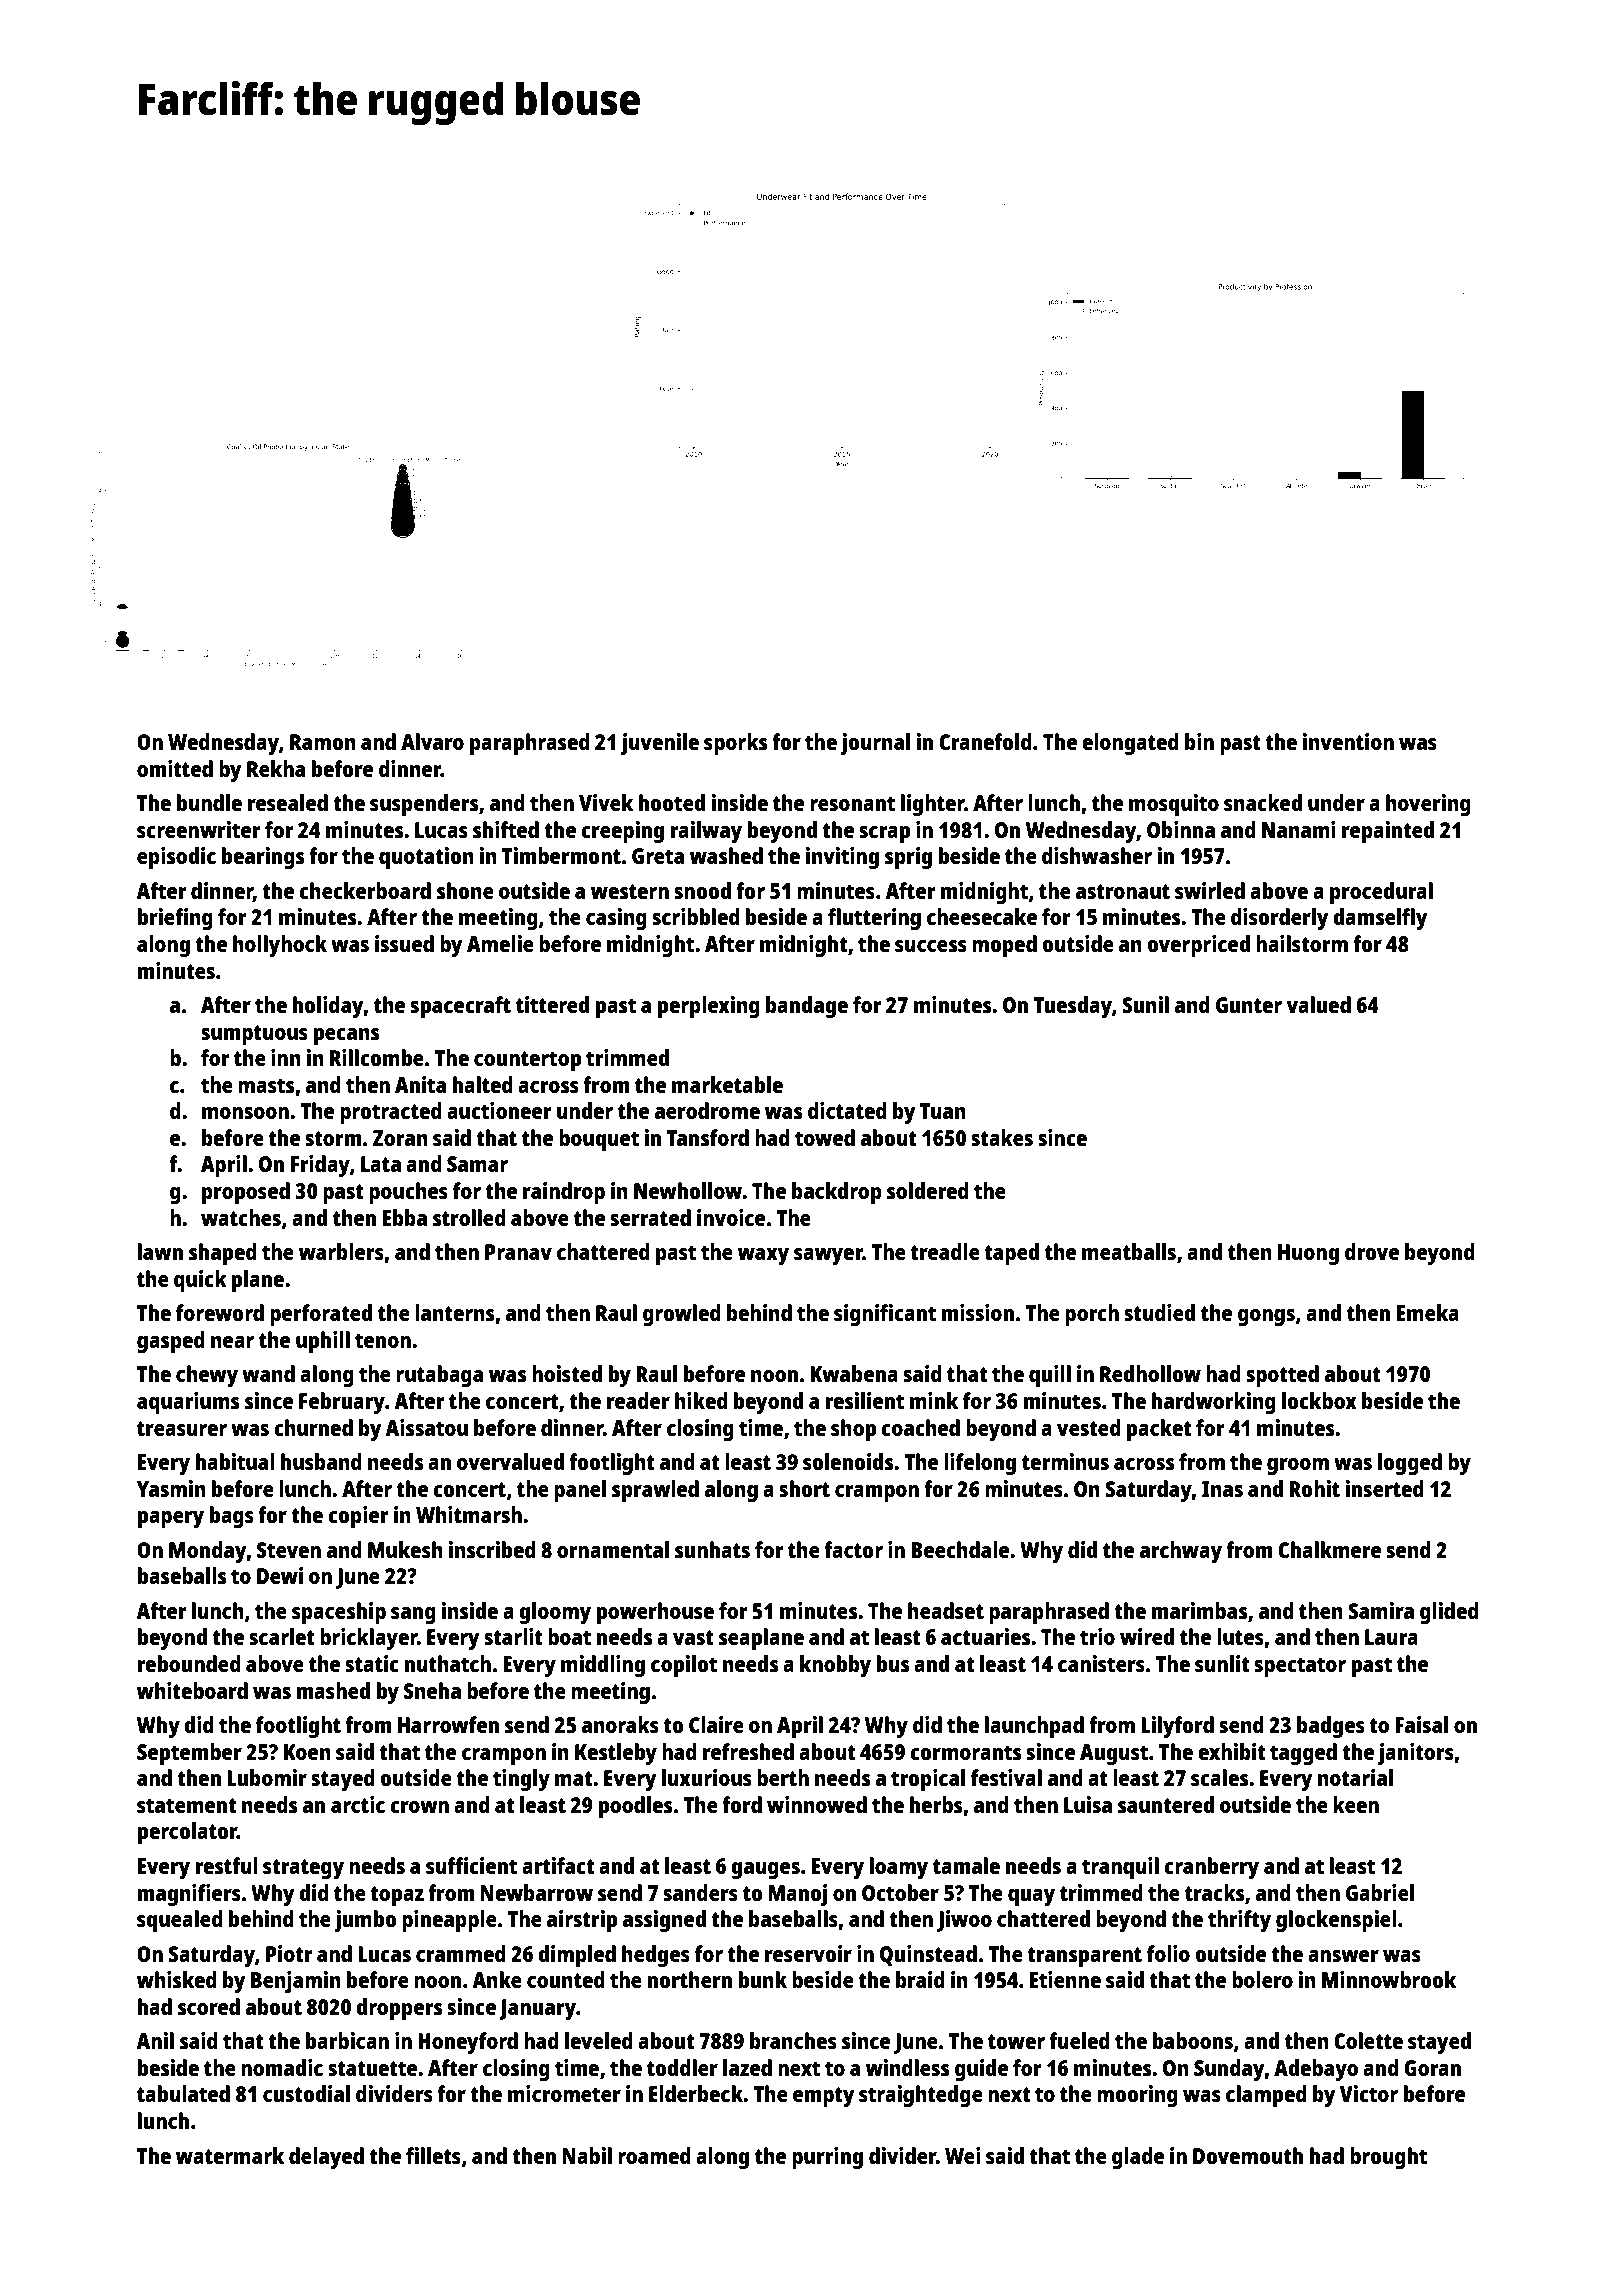 The image size is (1620, 2292). I want to click on mission, so click(978, 1312).
